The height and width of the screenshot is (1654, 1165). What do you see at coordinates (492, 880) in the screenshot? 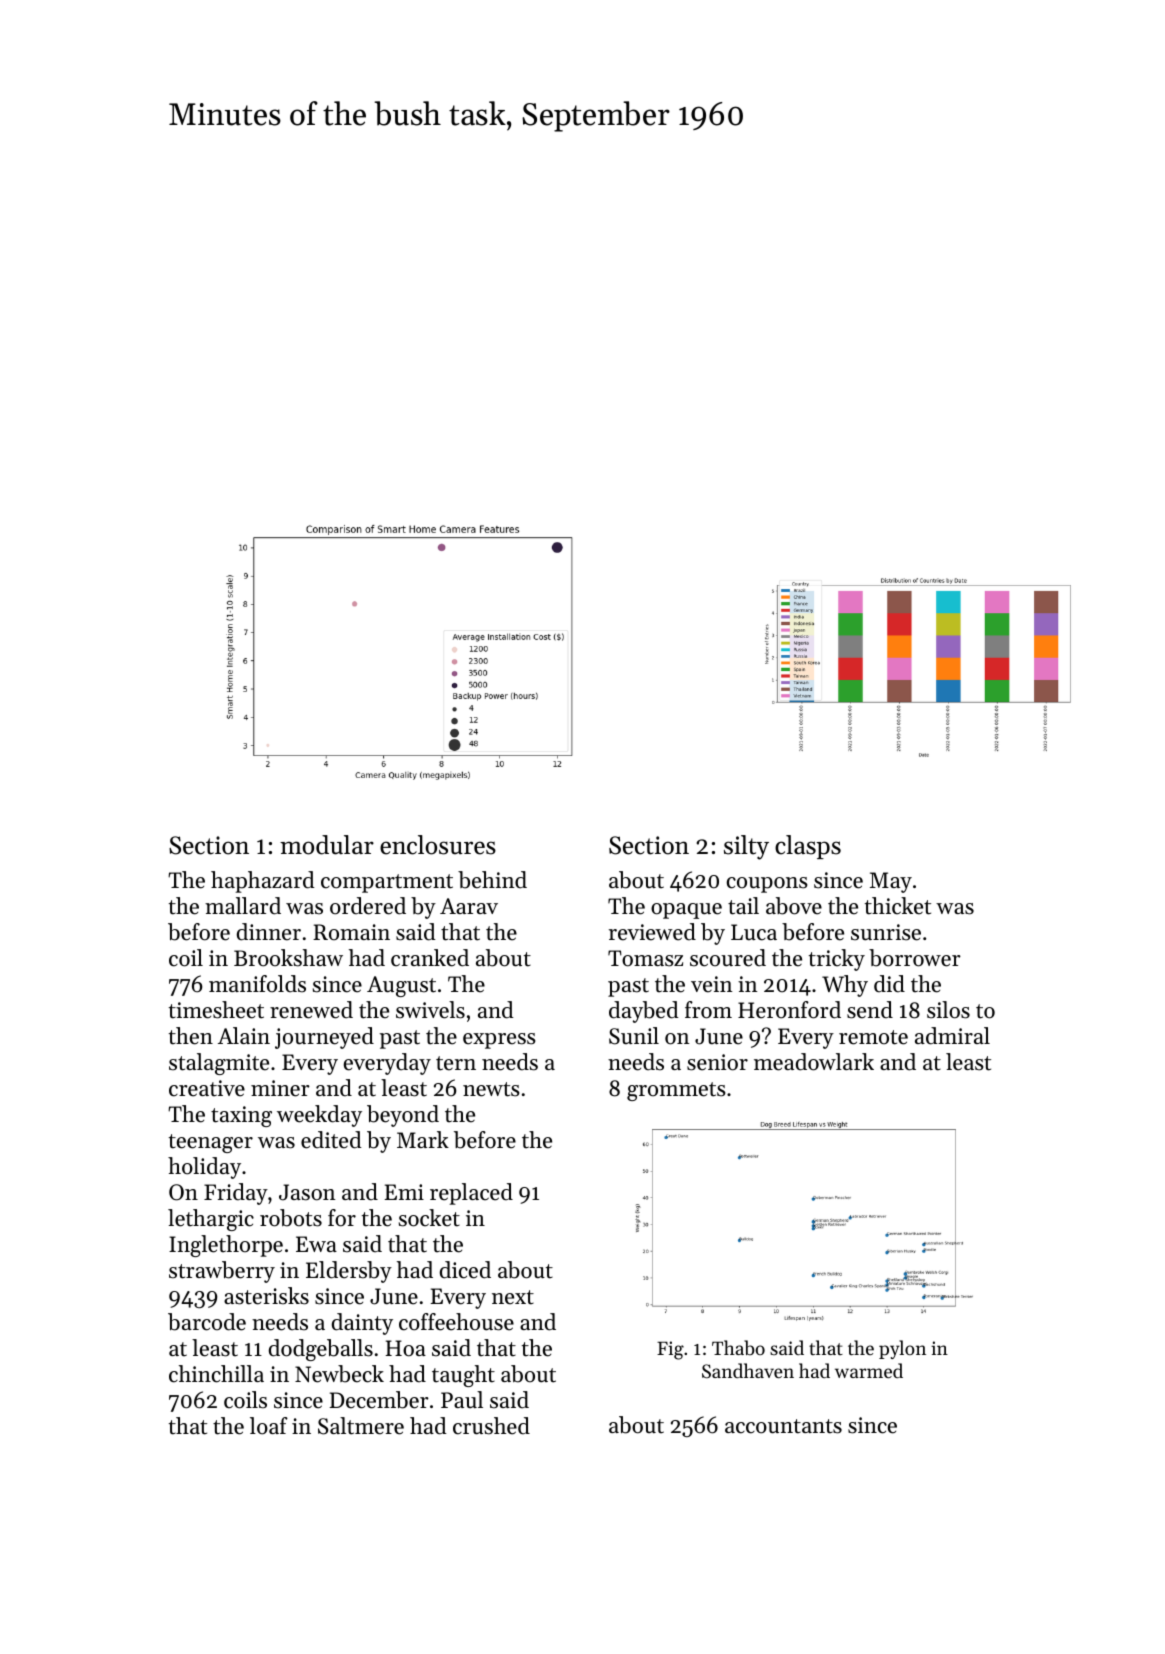
I see `behind` at bounding box center [492, 880].
